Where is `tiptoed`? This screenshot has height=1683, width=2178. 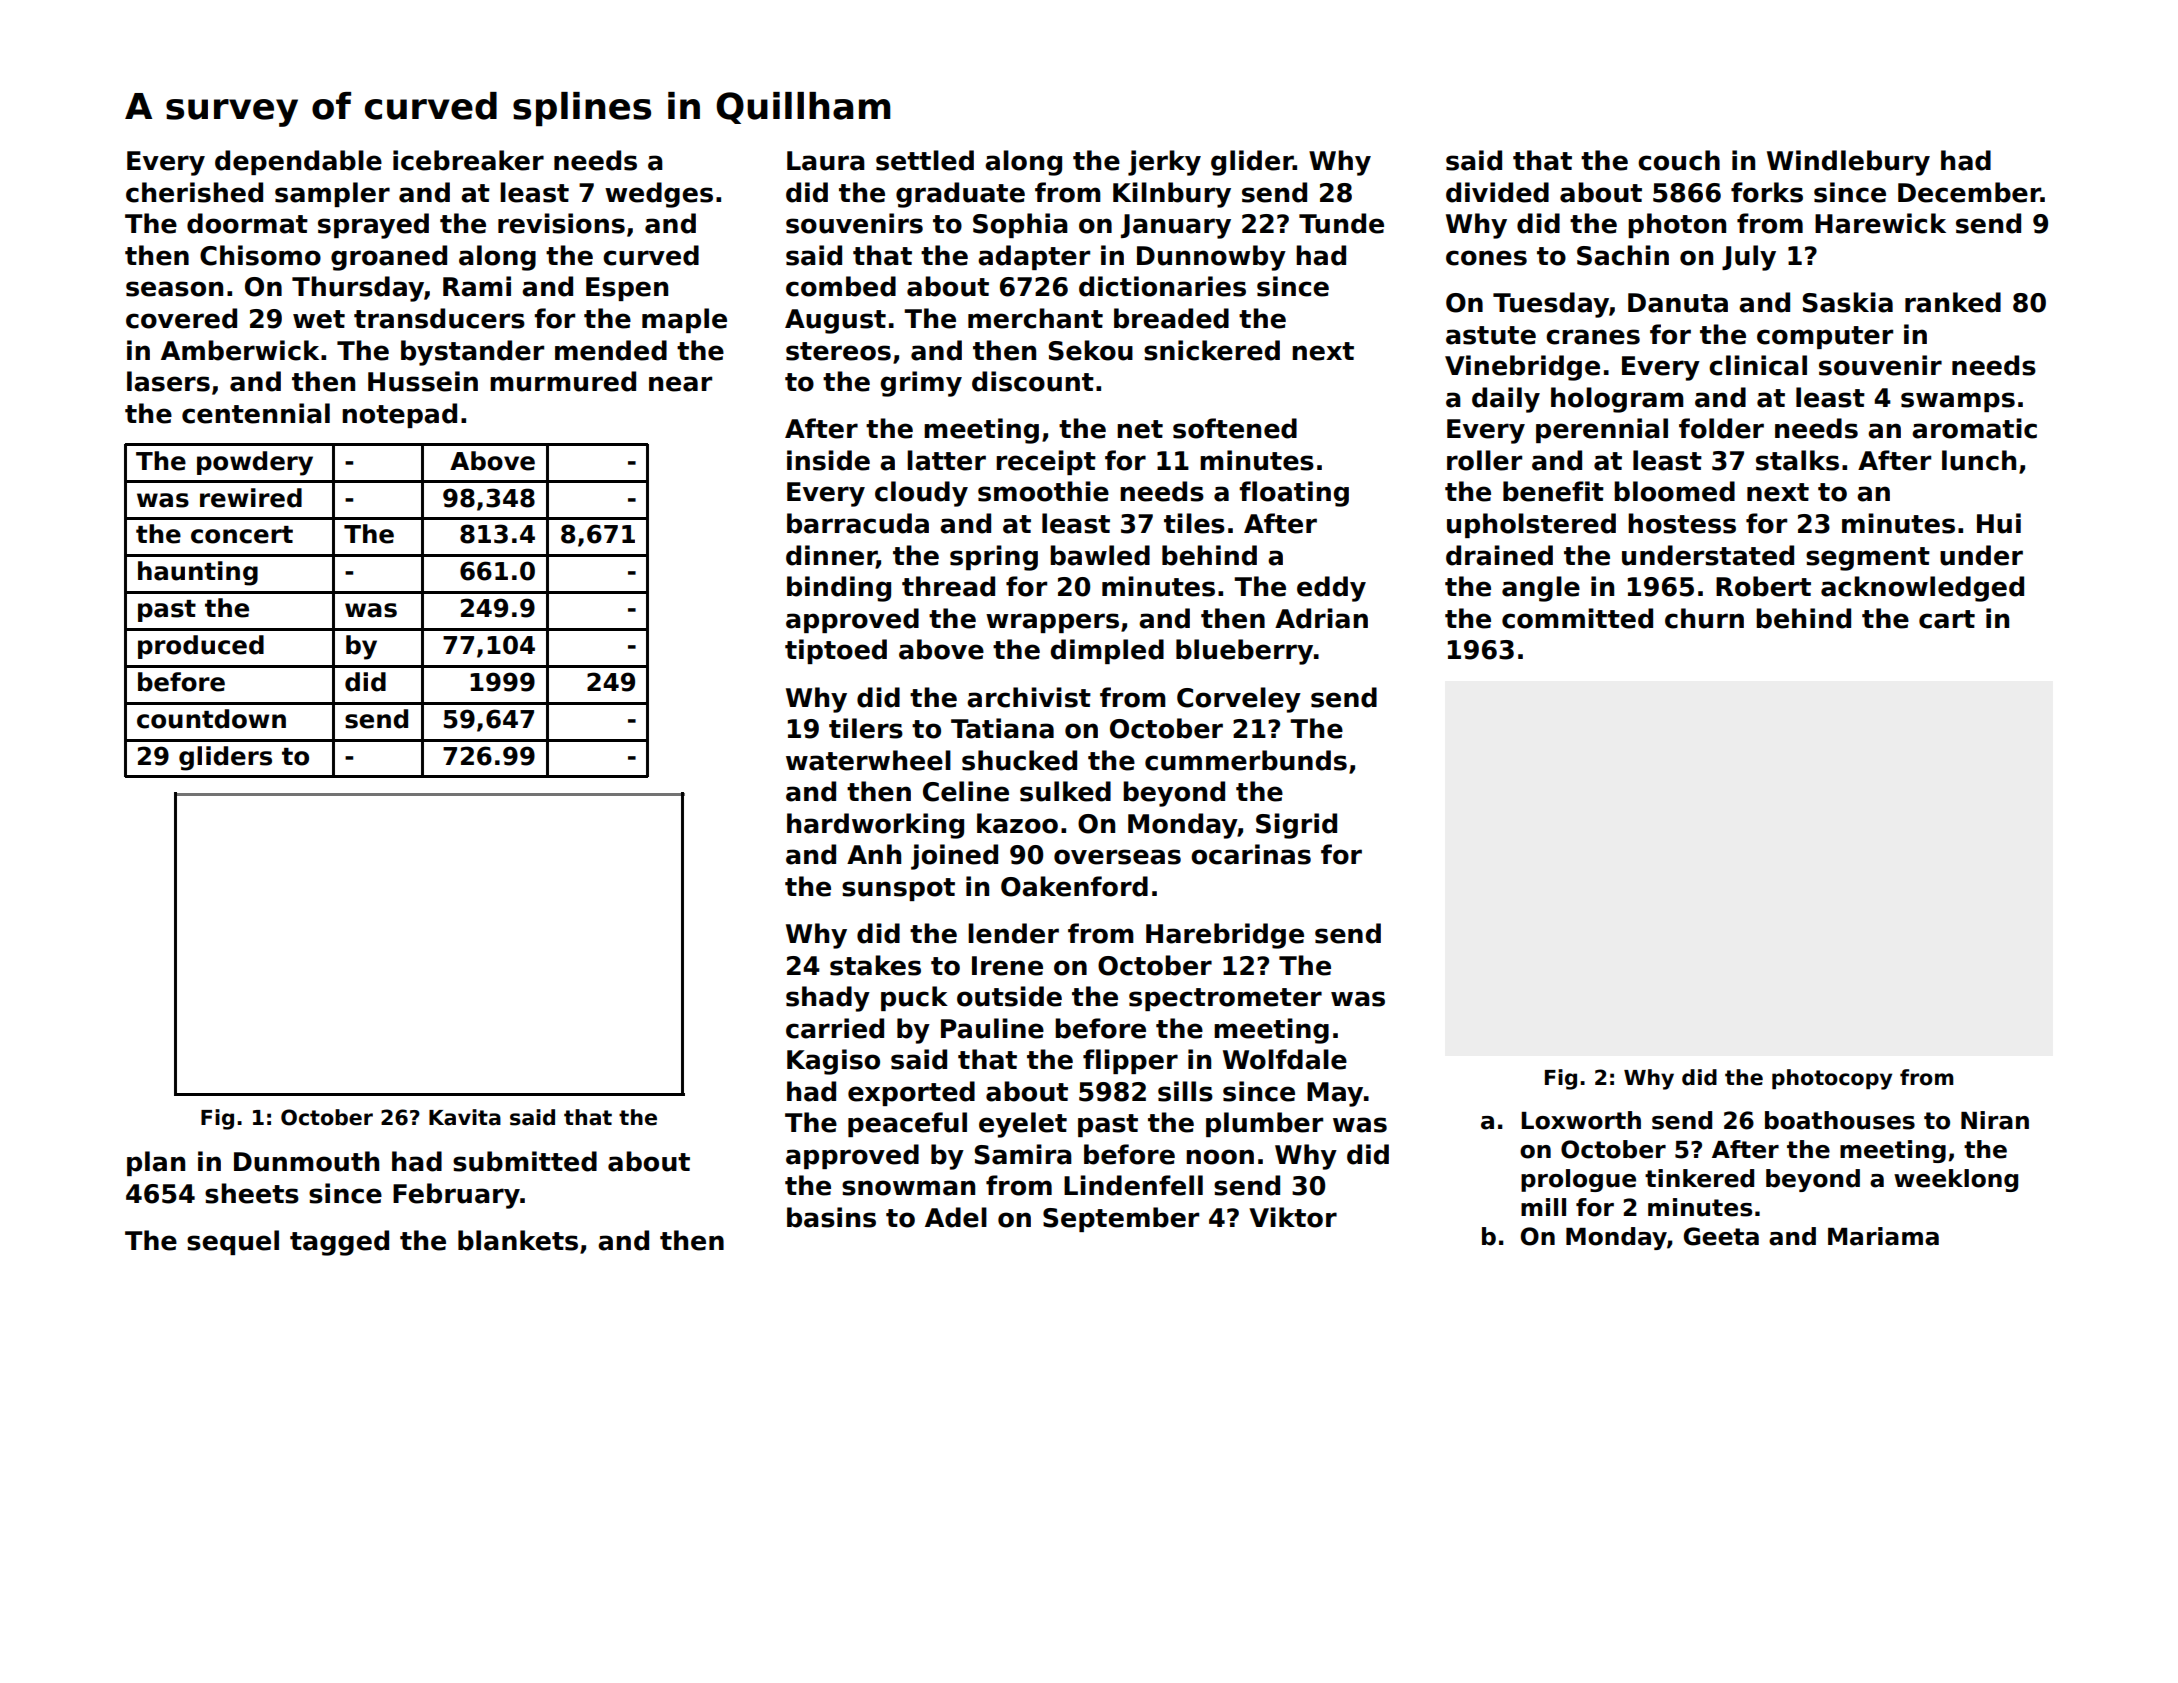
tiptoed is located at coordinates (836, 651).
